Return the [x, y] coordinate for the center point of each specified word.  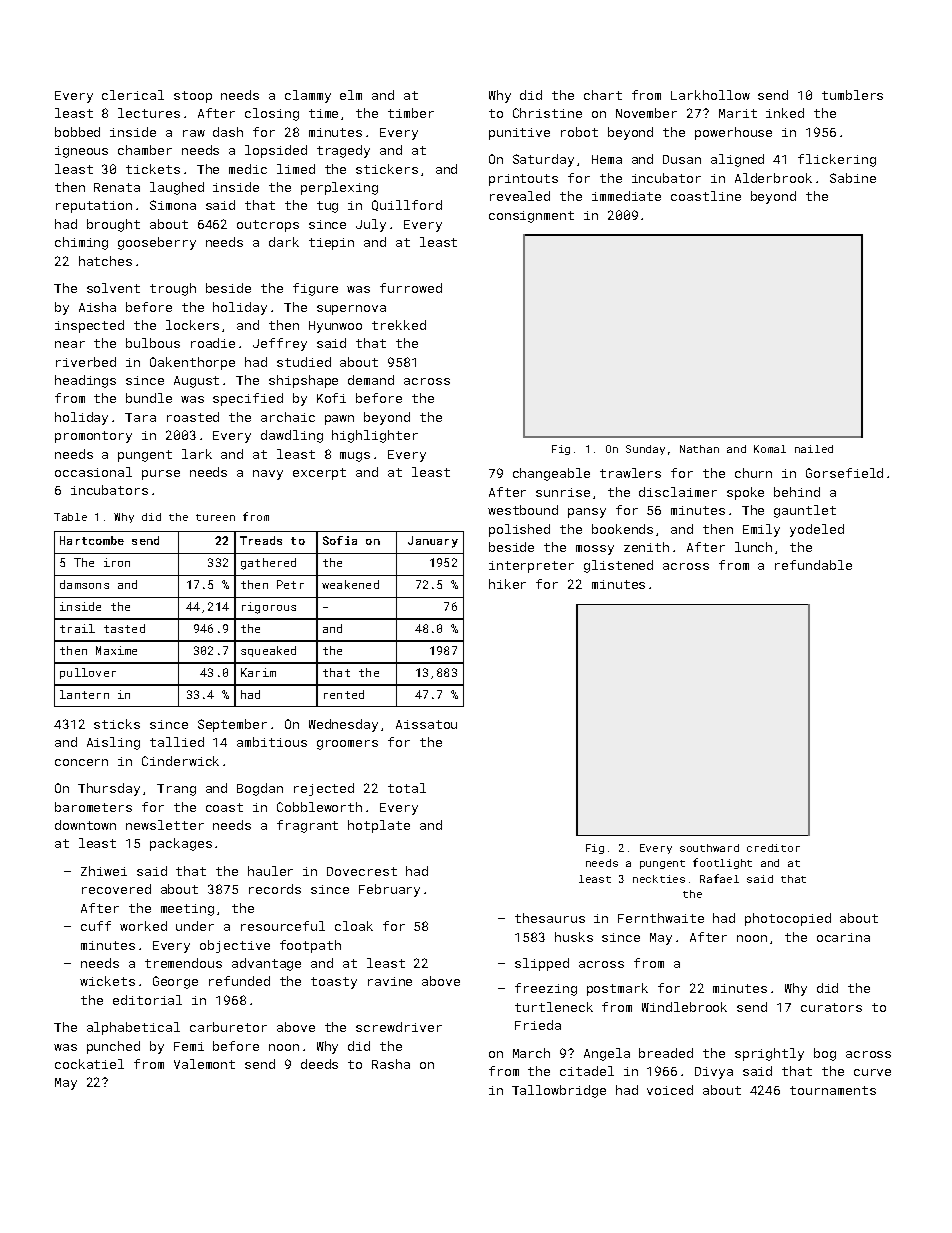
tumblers [852, 95]
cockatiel [89, 1064]
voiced [670, 1090]
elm [351, 95]
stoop [193, 97]
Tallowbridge [559, 1091]
